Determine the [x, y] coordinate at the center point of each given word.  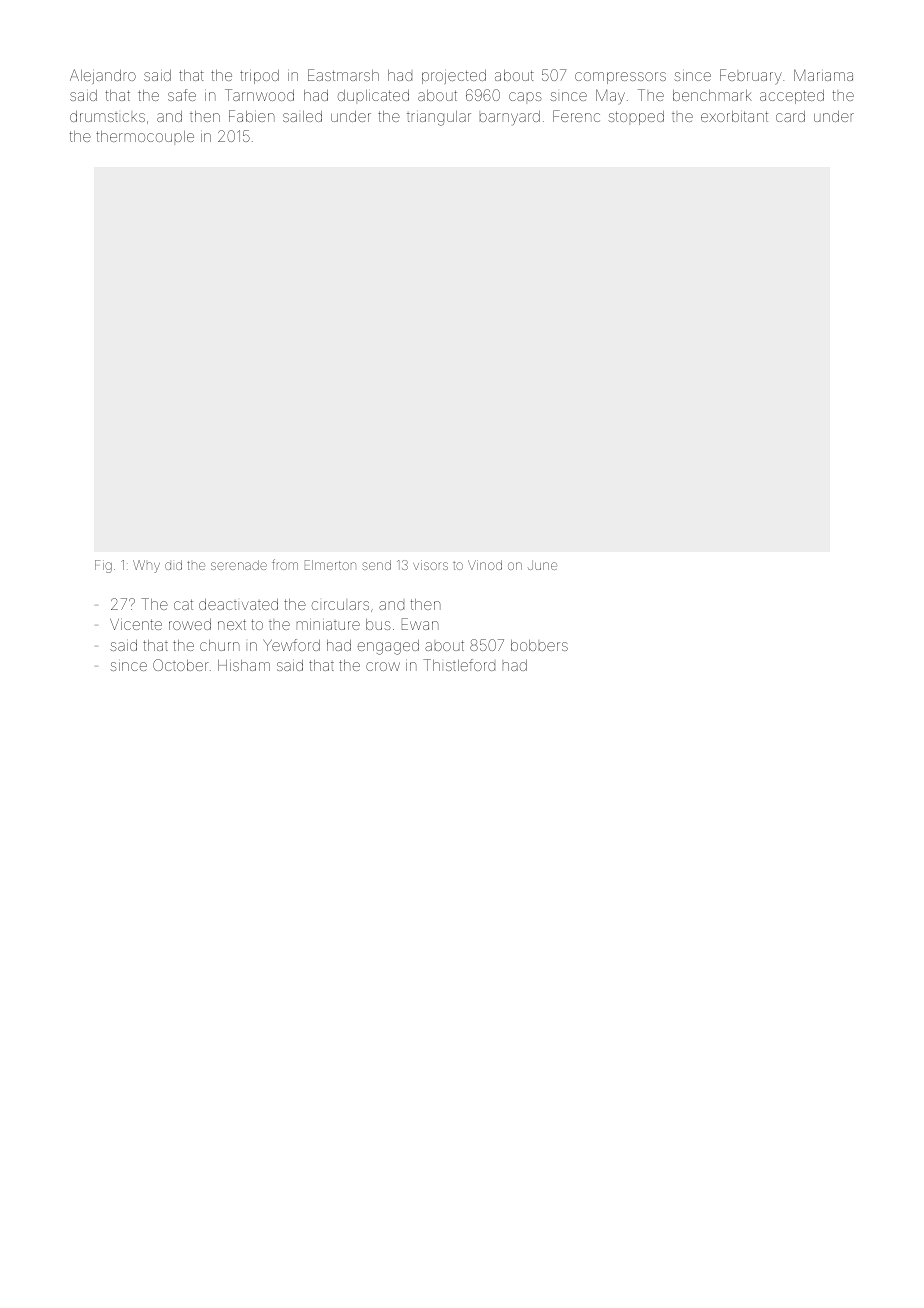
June [542, 565]
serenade [239, 565]
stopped [636, 118]
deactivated [238, 604]
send [376, 565]
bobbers [539, 645]
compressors [620, 78]
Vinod [485, 565]
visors [430, 565]
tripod [259, 77]
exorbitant [734, 116]
